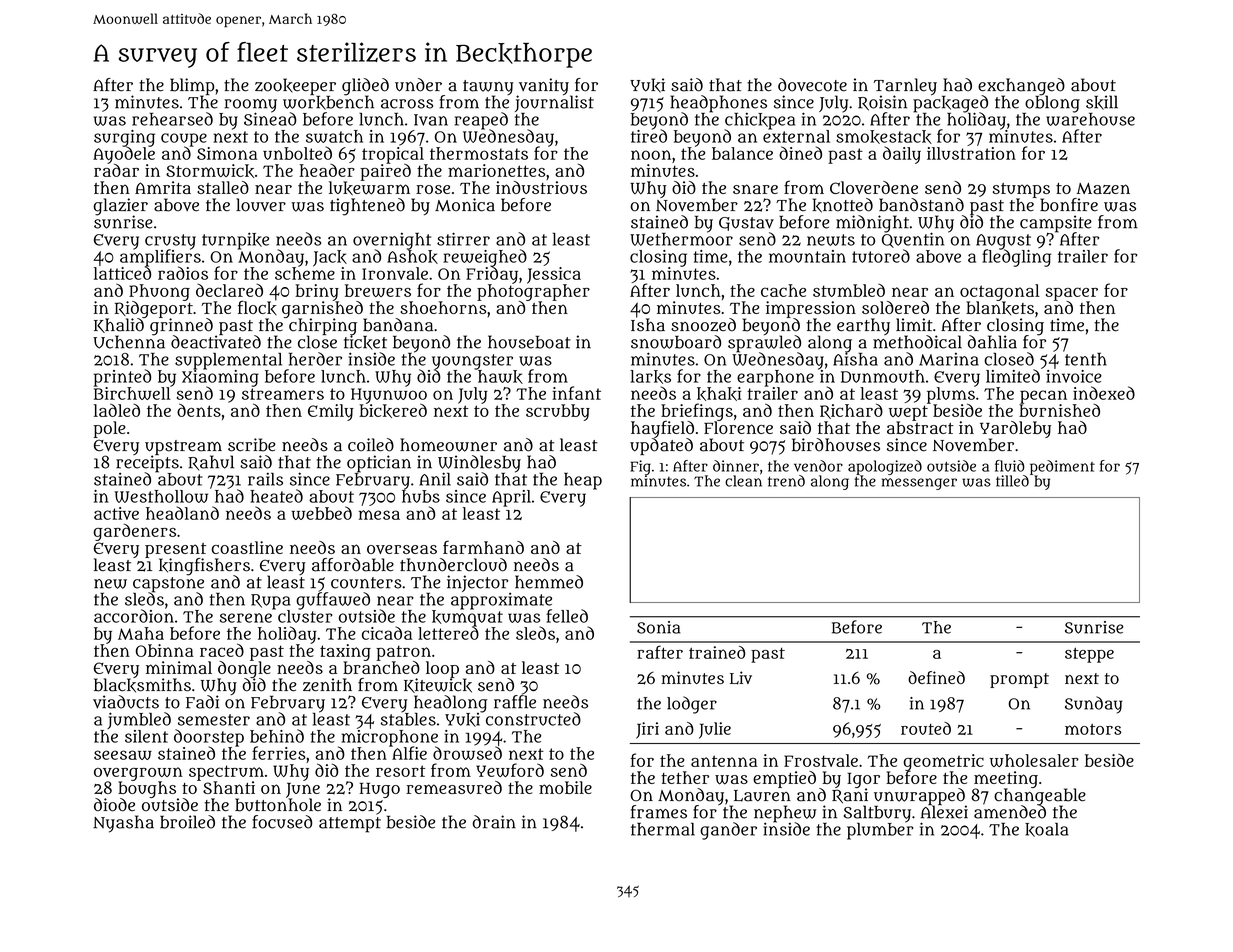 The height and width of the screenshot is (952, 1233). Describe the element at coordinates (367, 207) in the screenshot. I see `tightened` at that location.
